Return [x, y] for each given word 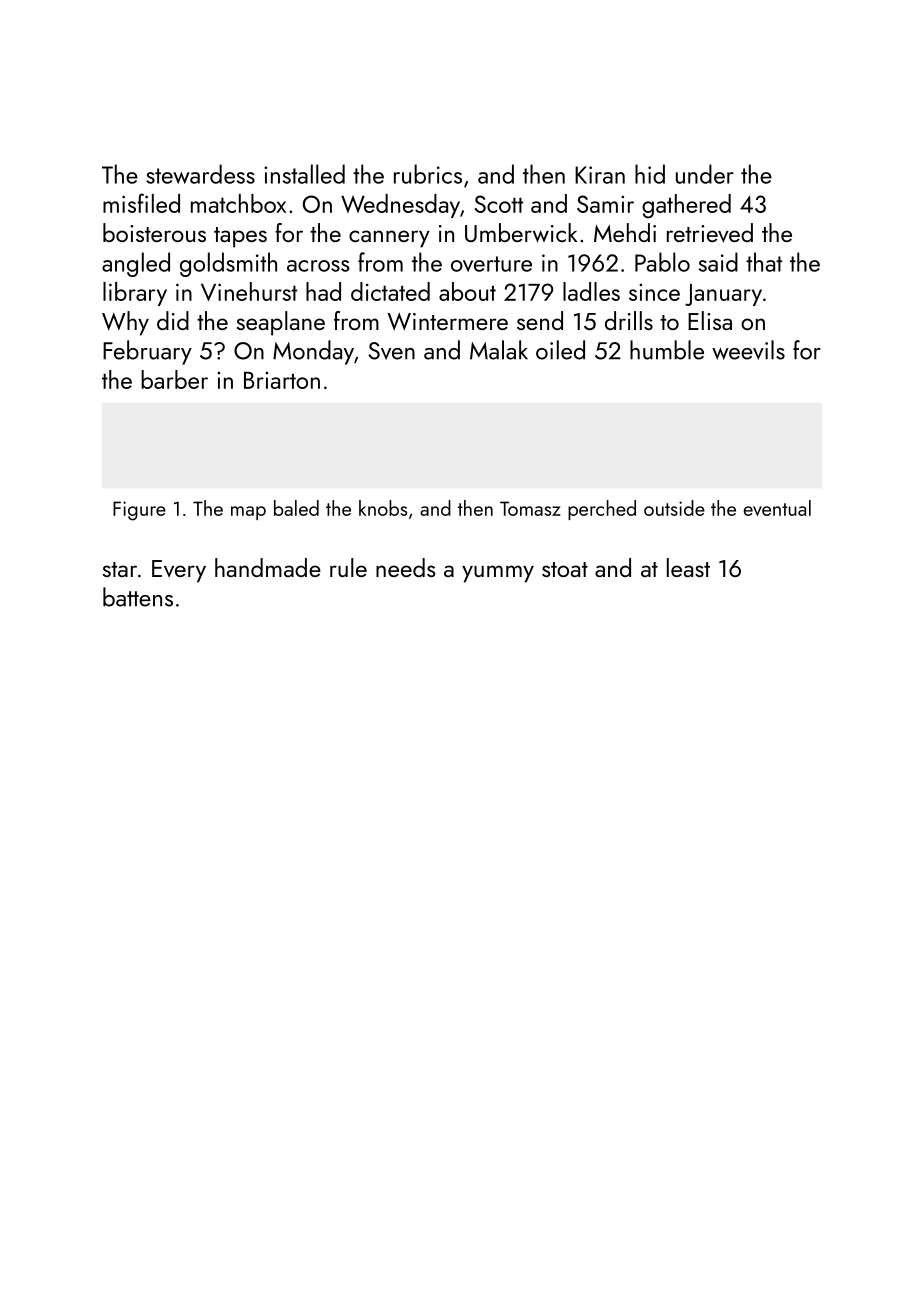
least [688, 567]
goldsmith [228, 264]
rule [348, 567]
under [705, 174]
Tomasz [530, 508]
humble [667, 350]
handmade [268, 567]
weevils [748, 350]
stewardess [200, 174]
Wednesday [400, 206]
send [540, 320]
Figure [139, 511]
